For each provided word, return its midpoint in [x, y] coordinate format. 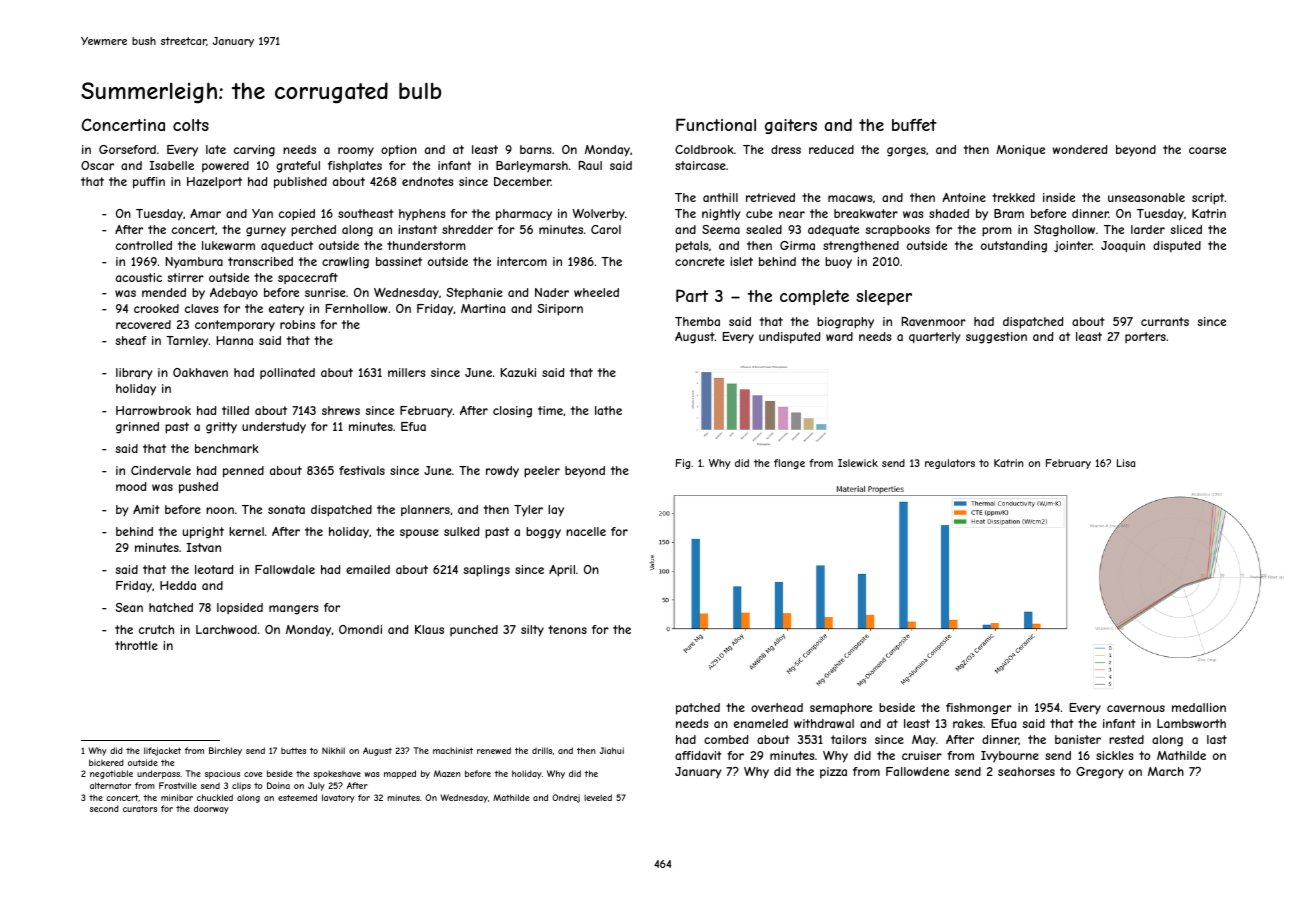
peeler [542, 472]
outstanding [1014, 247]
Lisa [1126, 463]
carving [254, 151]
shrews [341, 410]
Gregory [1099, 773]
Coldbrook [704, 149]
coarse [1207, 150]
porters [1145, 337]
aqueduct [287, 246]
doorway [211, 809]
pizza [833, 773]
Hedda [178, 585]
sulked [461, 531]
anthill [720, 197]
